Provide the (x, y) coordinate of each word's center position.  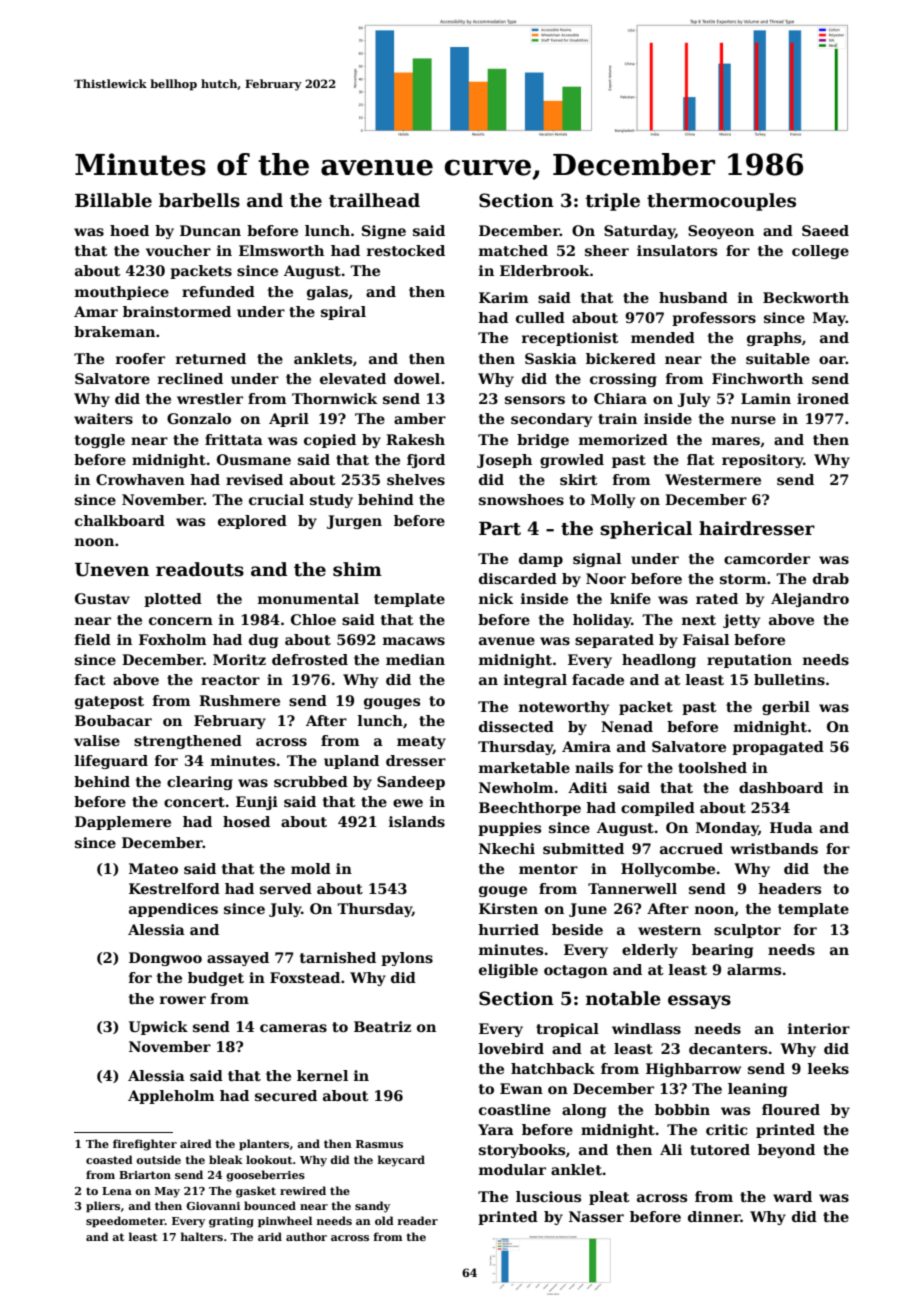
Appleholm (171, 1097)
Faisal (706, 639)
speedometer (125, 1222)
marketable (524, 767)
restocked (406, 250)
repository (763, 461)
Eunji (257, 803)
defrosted (310, 659)
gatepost (109, 702)
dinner (714, 1216)
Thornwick (334, 398)
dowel (417, 378)
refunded (218, 291)
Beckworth (806, 297)
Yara (496, 1129)
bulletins (789, 679)
